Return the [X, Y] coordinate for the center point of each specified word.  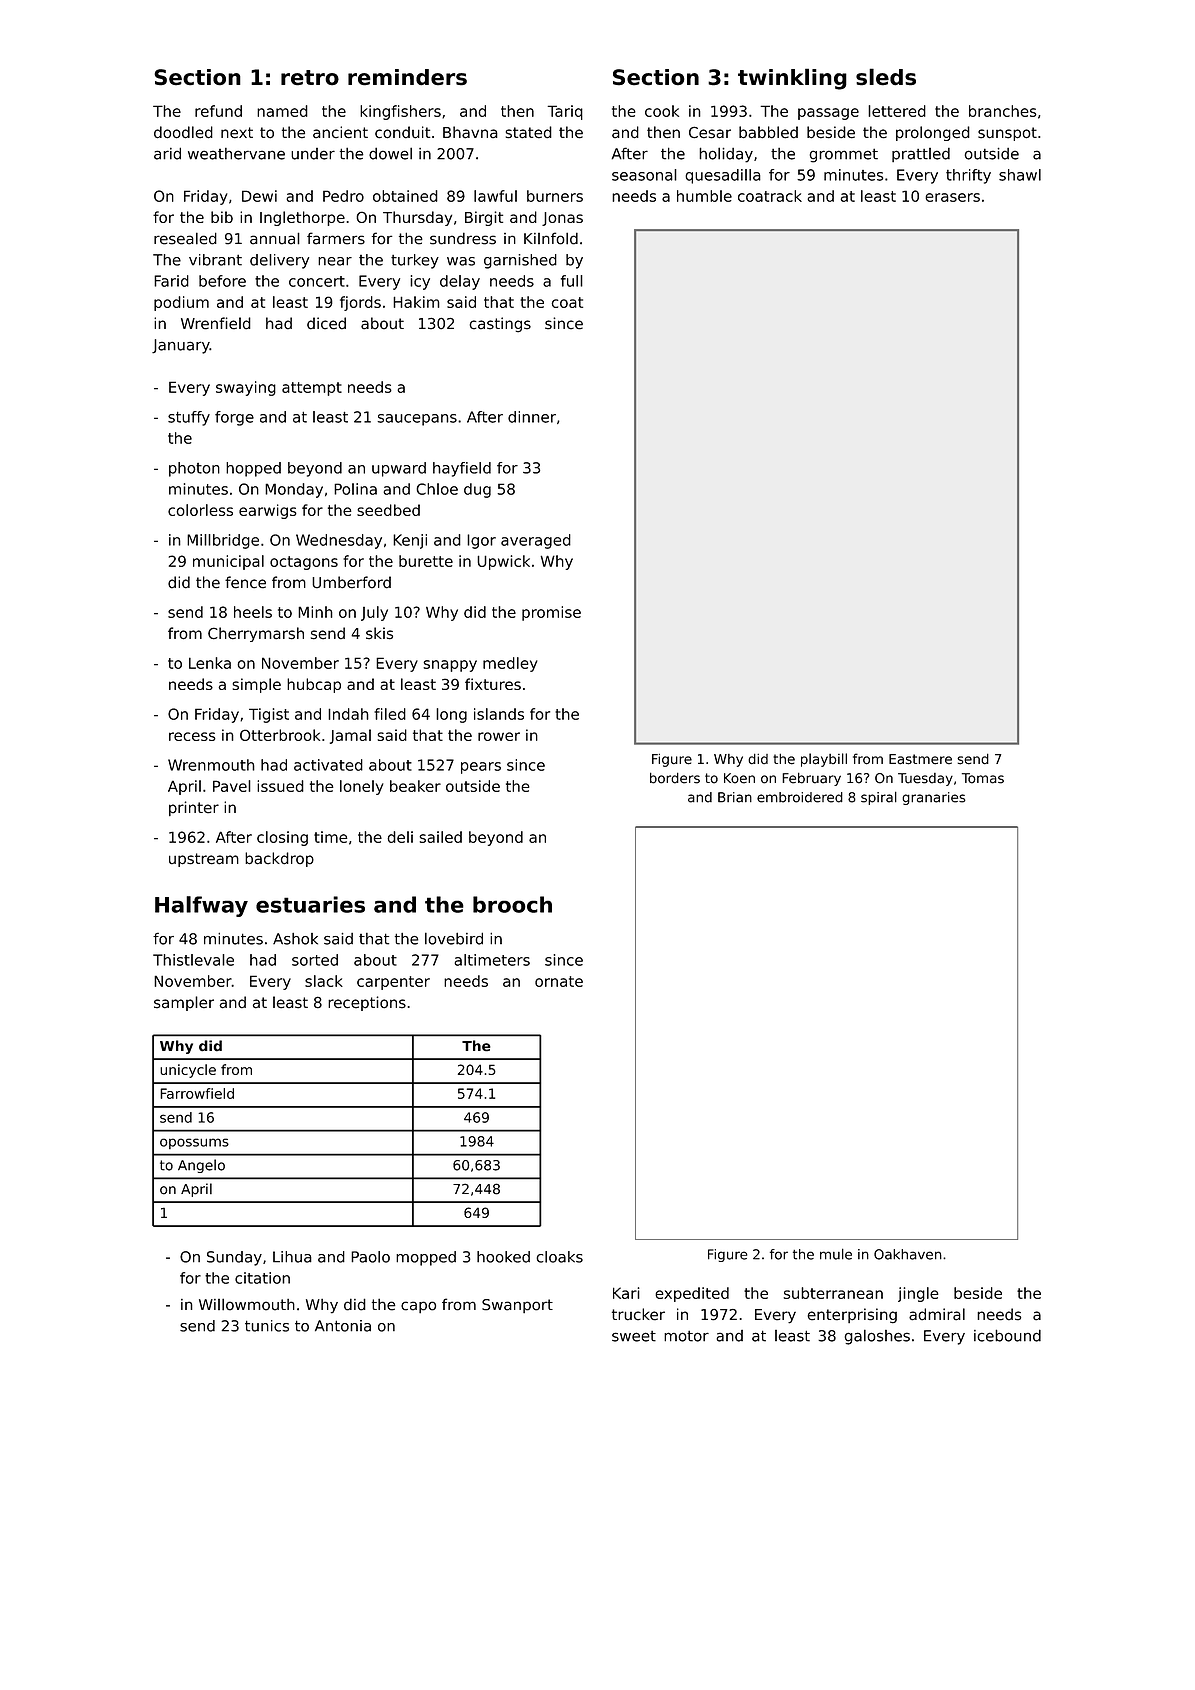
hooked [503, 1257]
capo [418, 1307]
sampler [184, 1003]
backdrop [279, 859]
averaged [536, 541]
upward [399, 469]
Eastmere [920, 759]
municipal [228, 562]
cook [662, 111]
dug [477, 490]
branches [1003, 111]
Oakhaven [908, 1254]
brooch [512, 904]
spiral [879, 798]
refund [218, 111]
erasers [952, 197]
